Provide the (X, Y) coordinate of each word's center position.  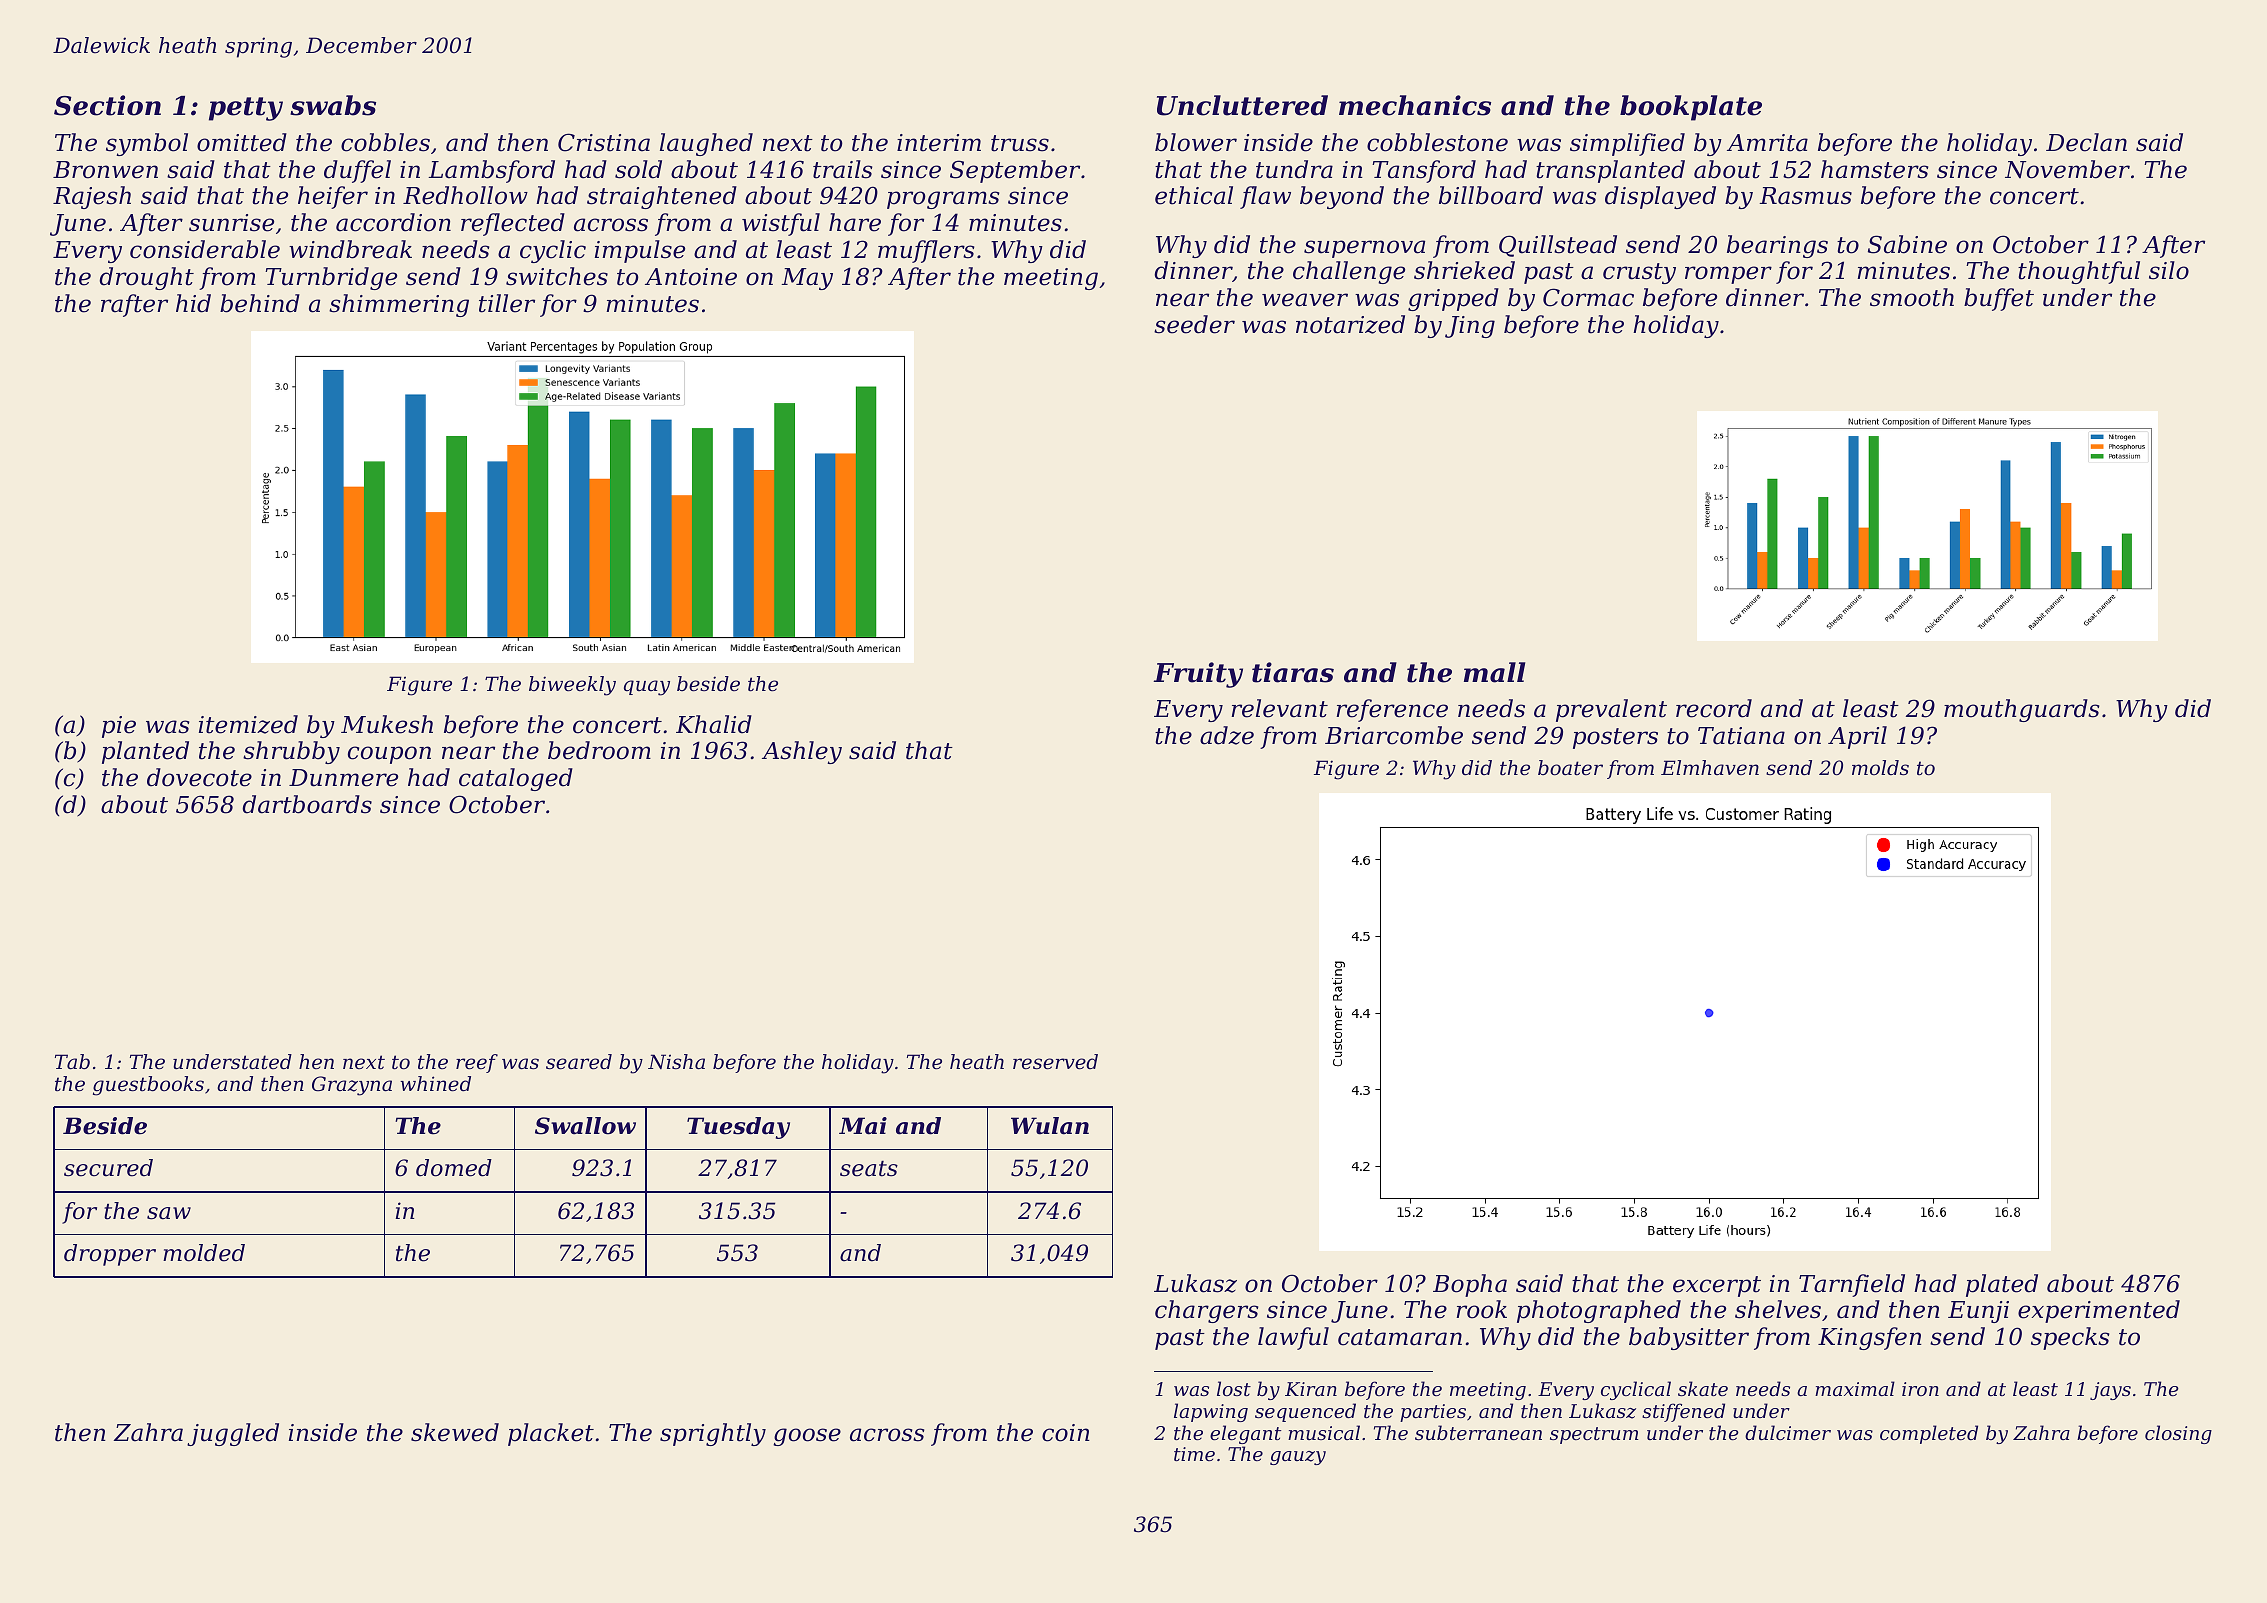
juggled (233, 1434)
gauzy (1298, 1458)
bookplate (1691, 108)
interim (939, 143)
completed (1929, 1434)
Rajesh (92, 197)
